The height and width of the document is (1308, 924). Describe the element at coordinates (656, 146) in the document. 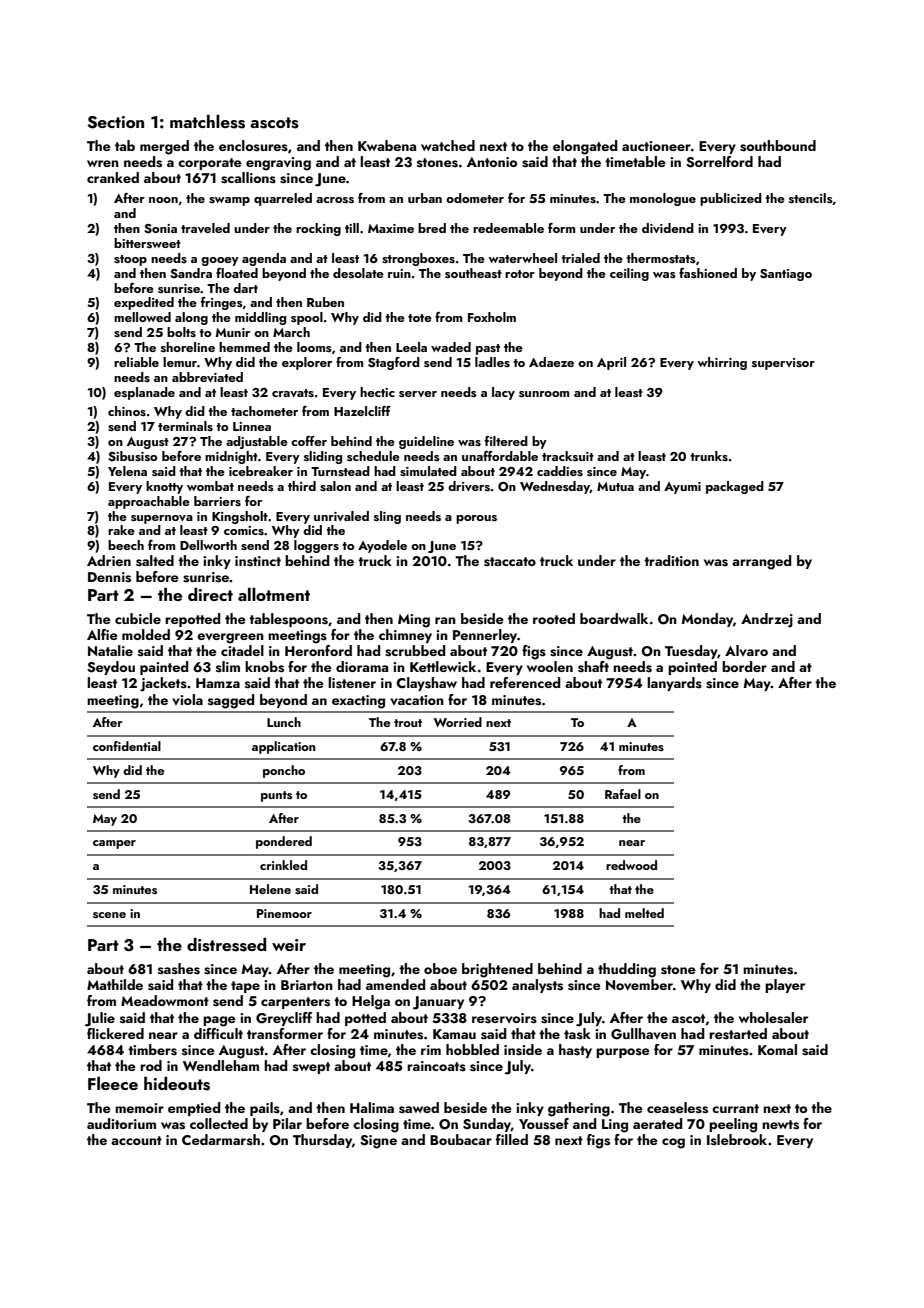

I see `auctioneer` at that location.
